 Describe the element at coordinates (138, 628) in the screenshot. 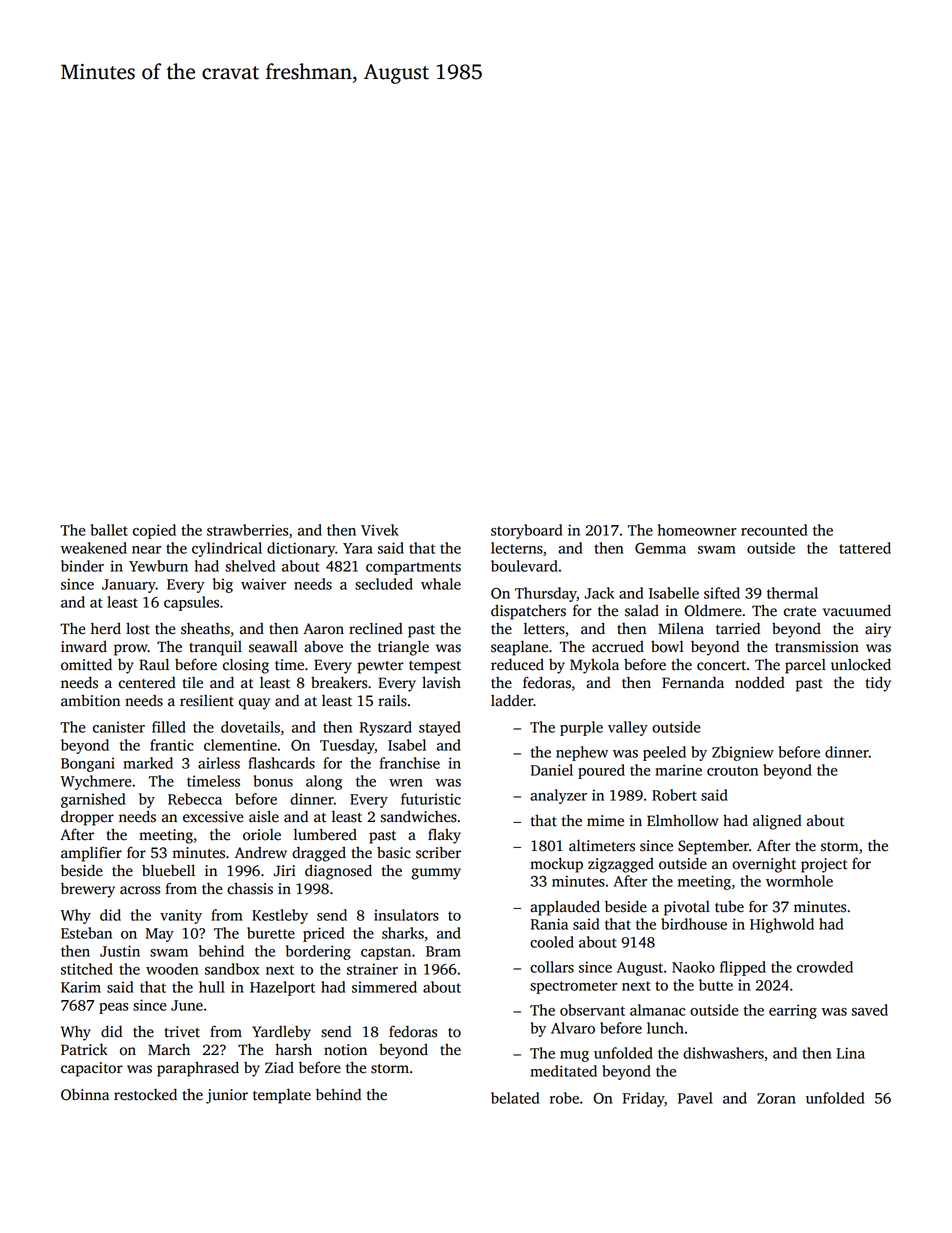

I see `lost` at that location.
